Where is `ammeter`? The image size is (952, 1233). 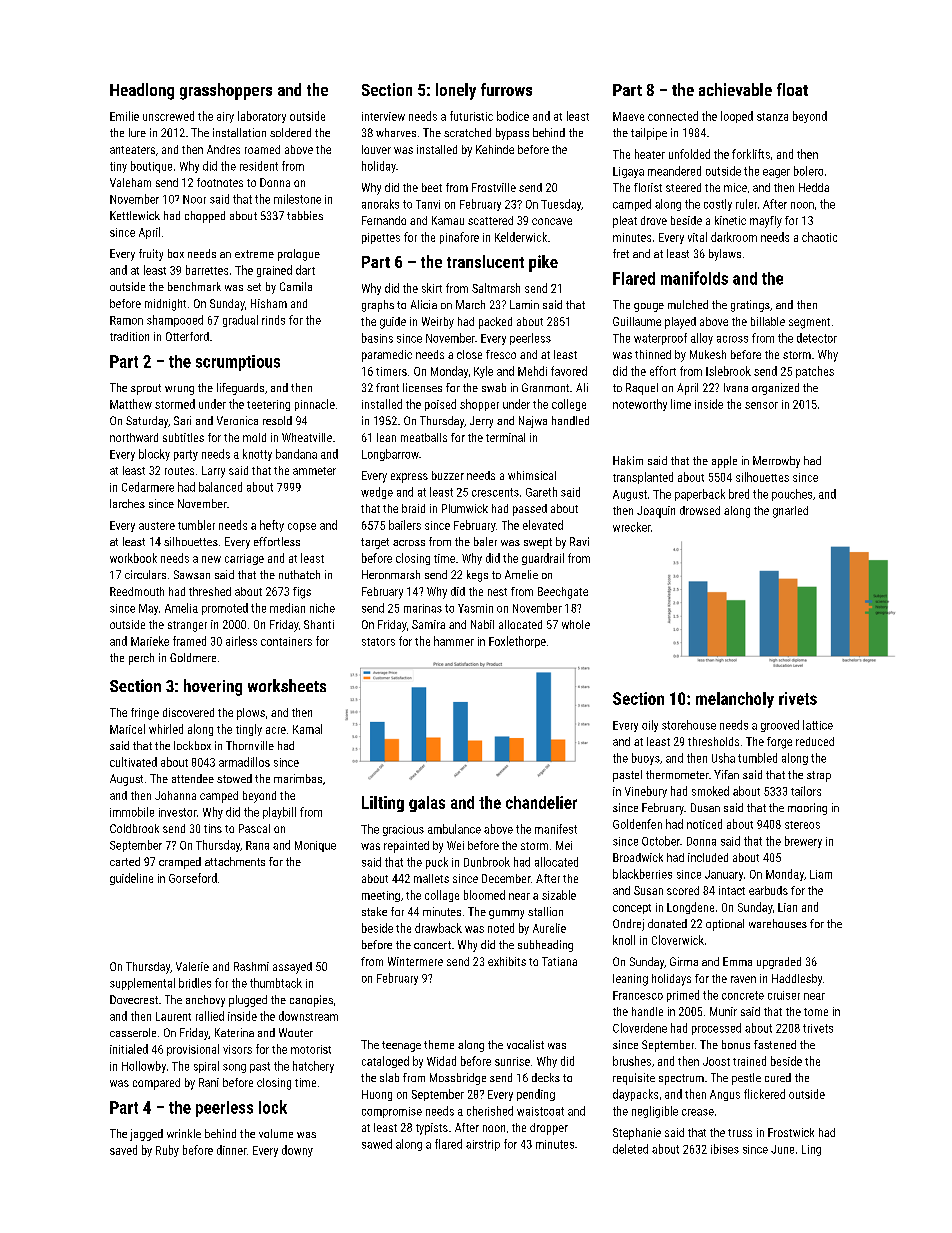
ammeter is located at coordinates (314, 471).
